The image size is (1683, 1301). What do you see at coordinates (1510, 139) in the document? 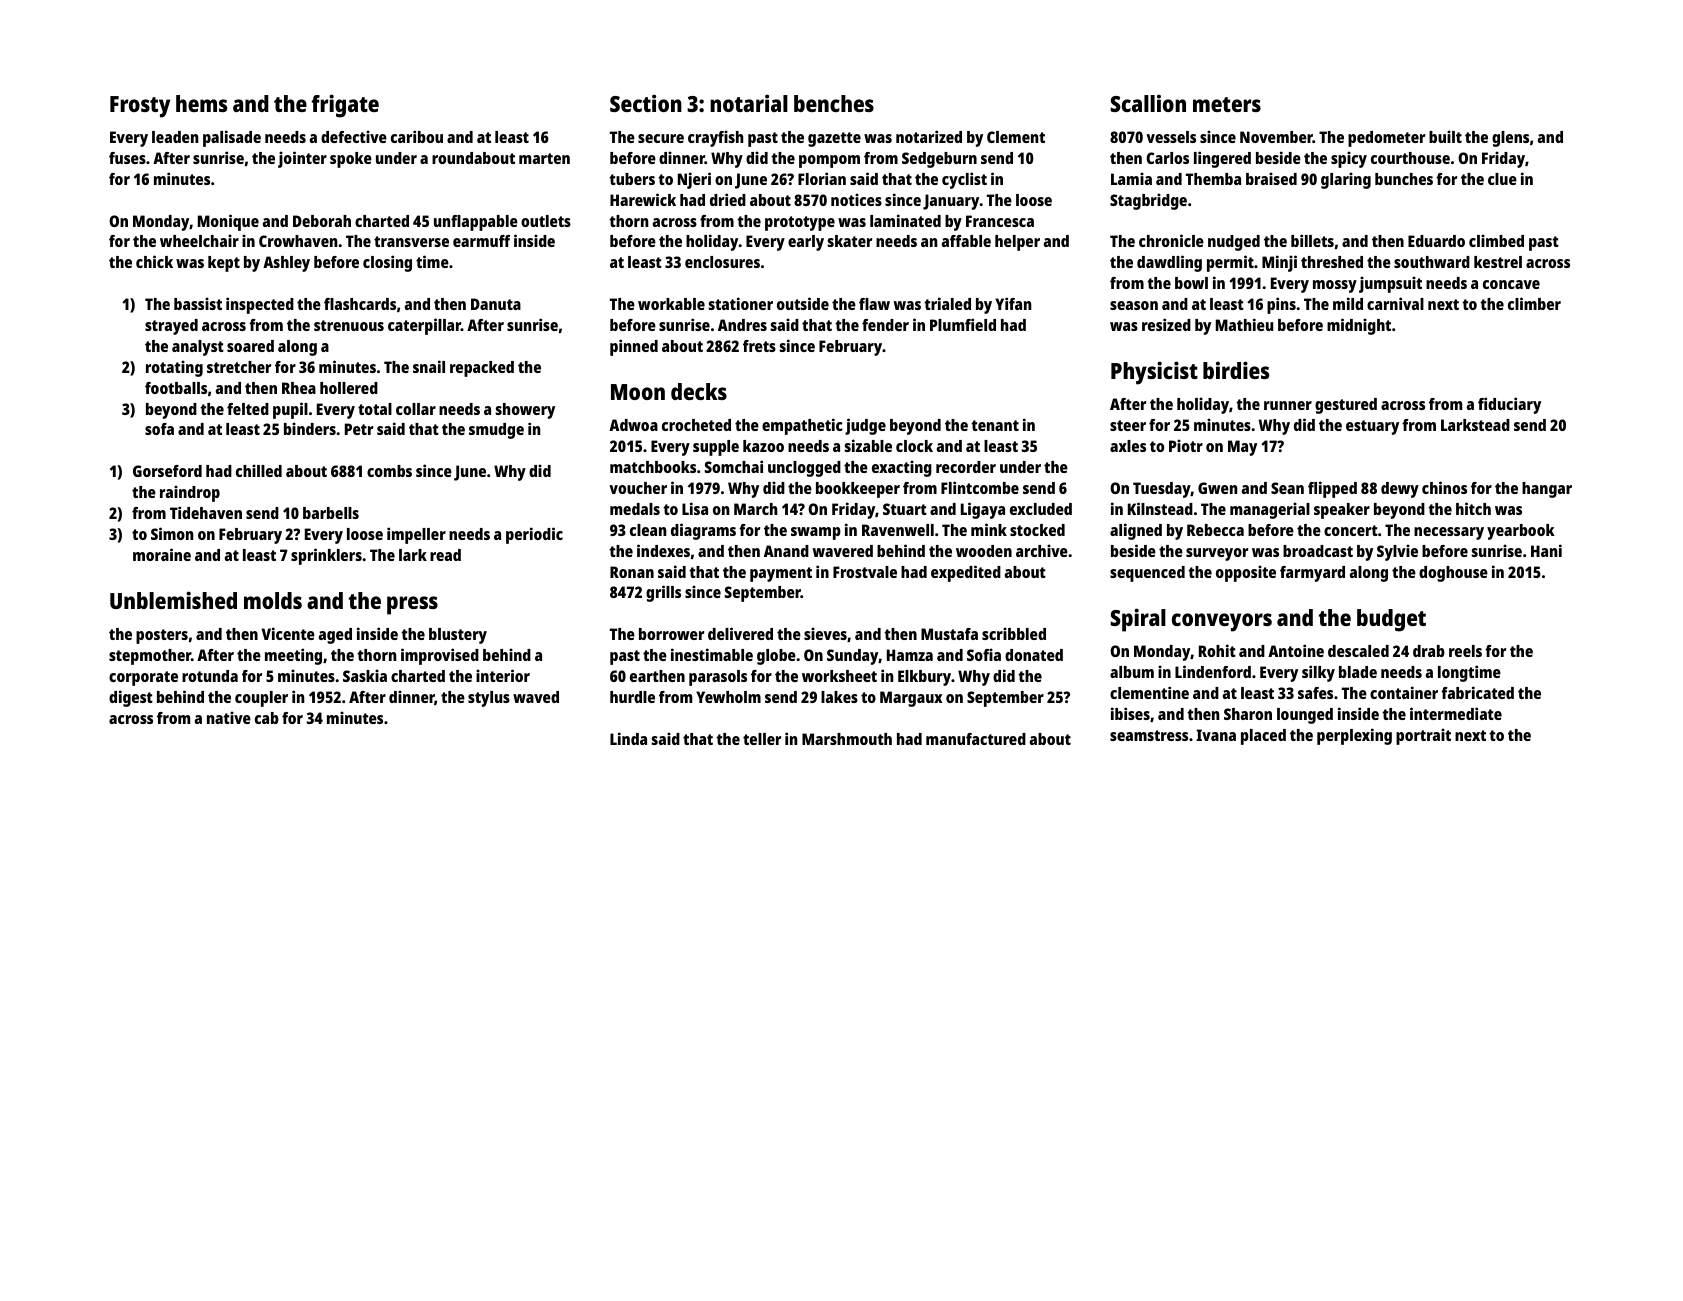
I see `glens` at bounding box center [1510, 139].
